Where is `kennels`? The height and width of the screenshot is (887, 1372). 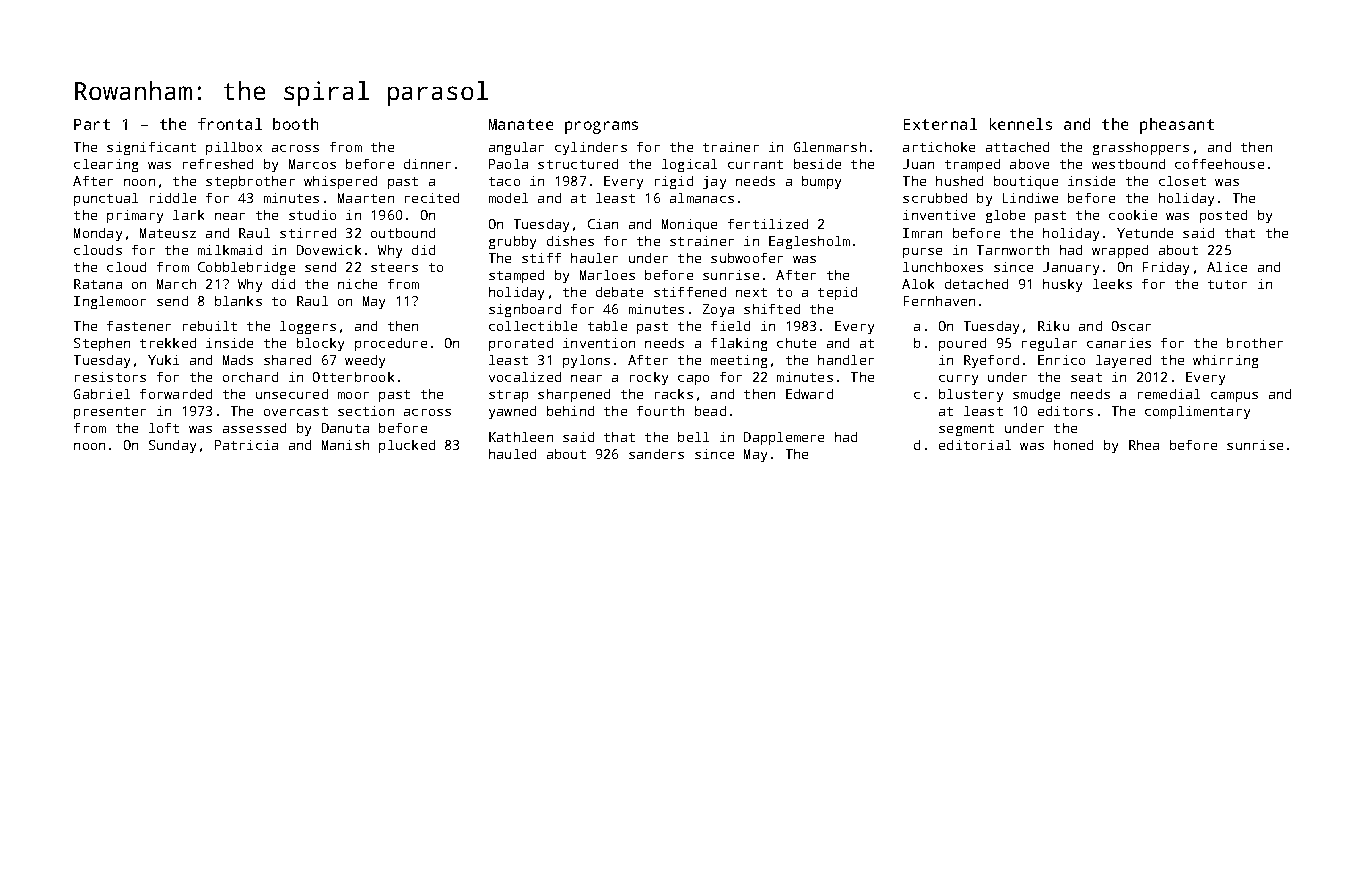
kennels is located at coordinates (1021, 124).
